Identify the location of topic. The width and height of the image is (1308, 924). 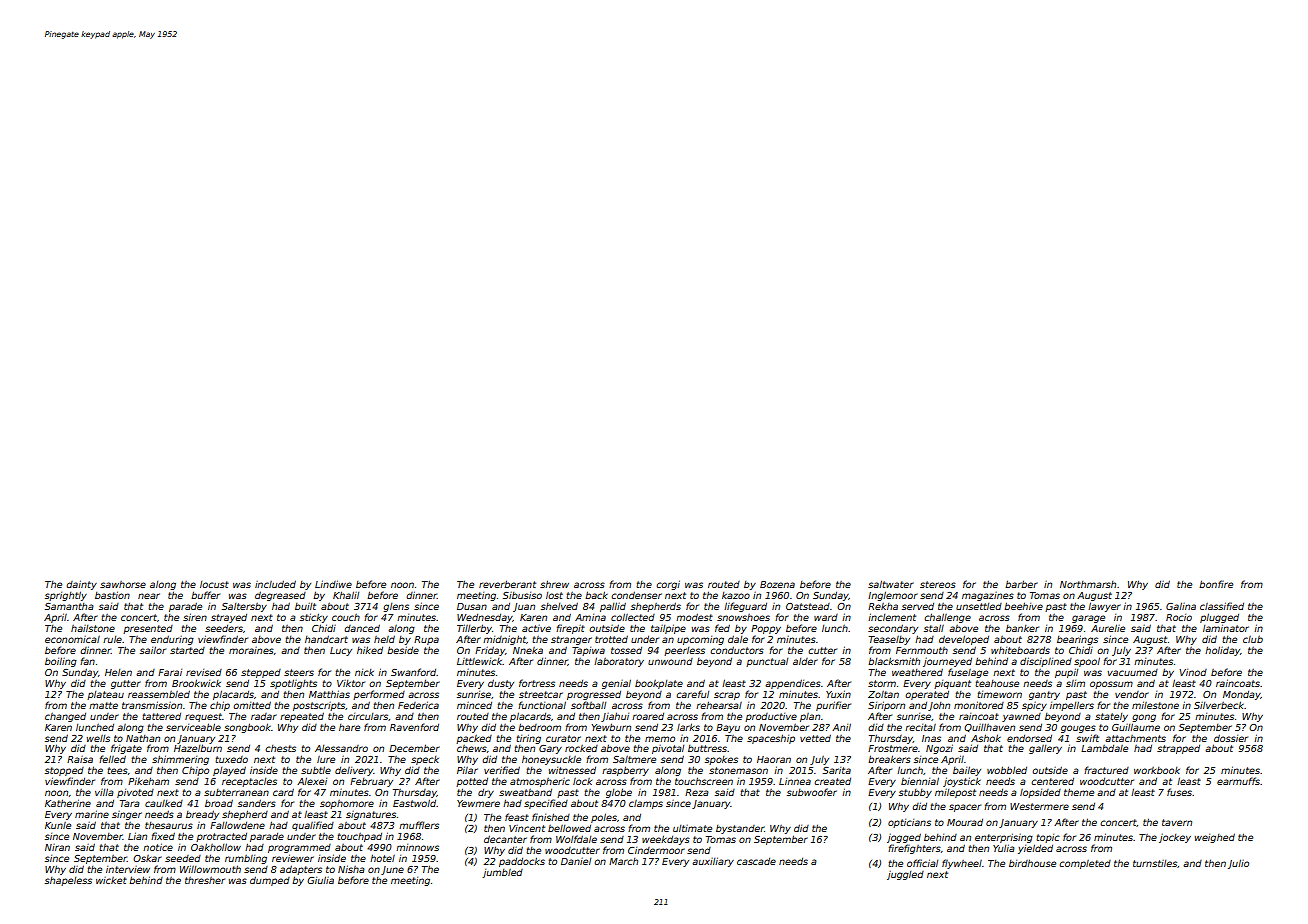
(1048, 838).
